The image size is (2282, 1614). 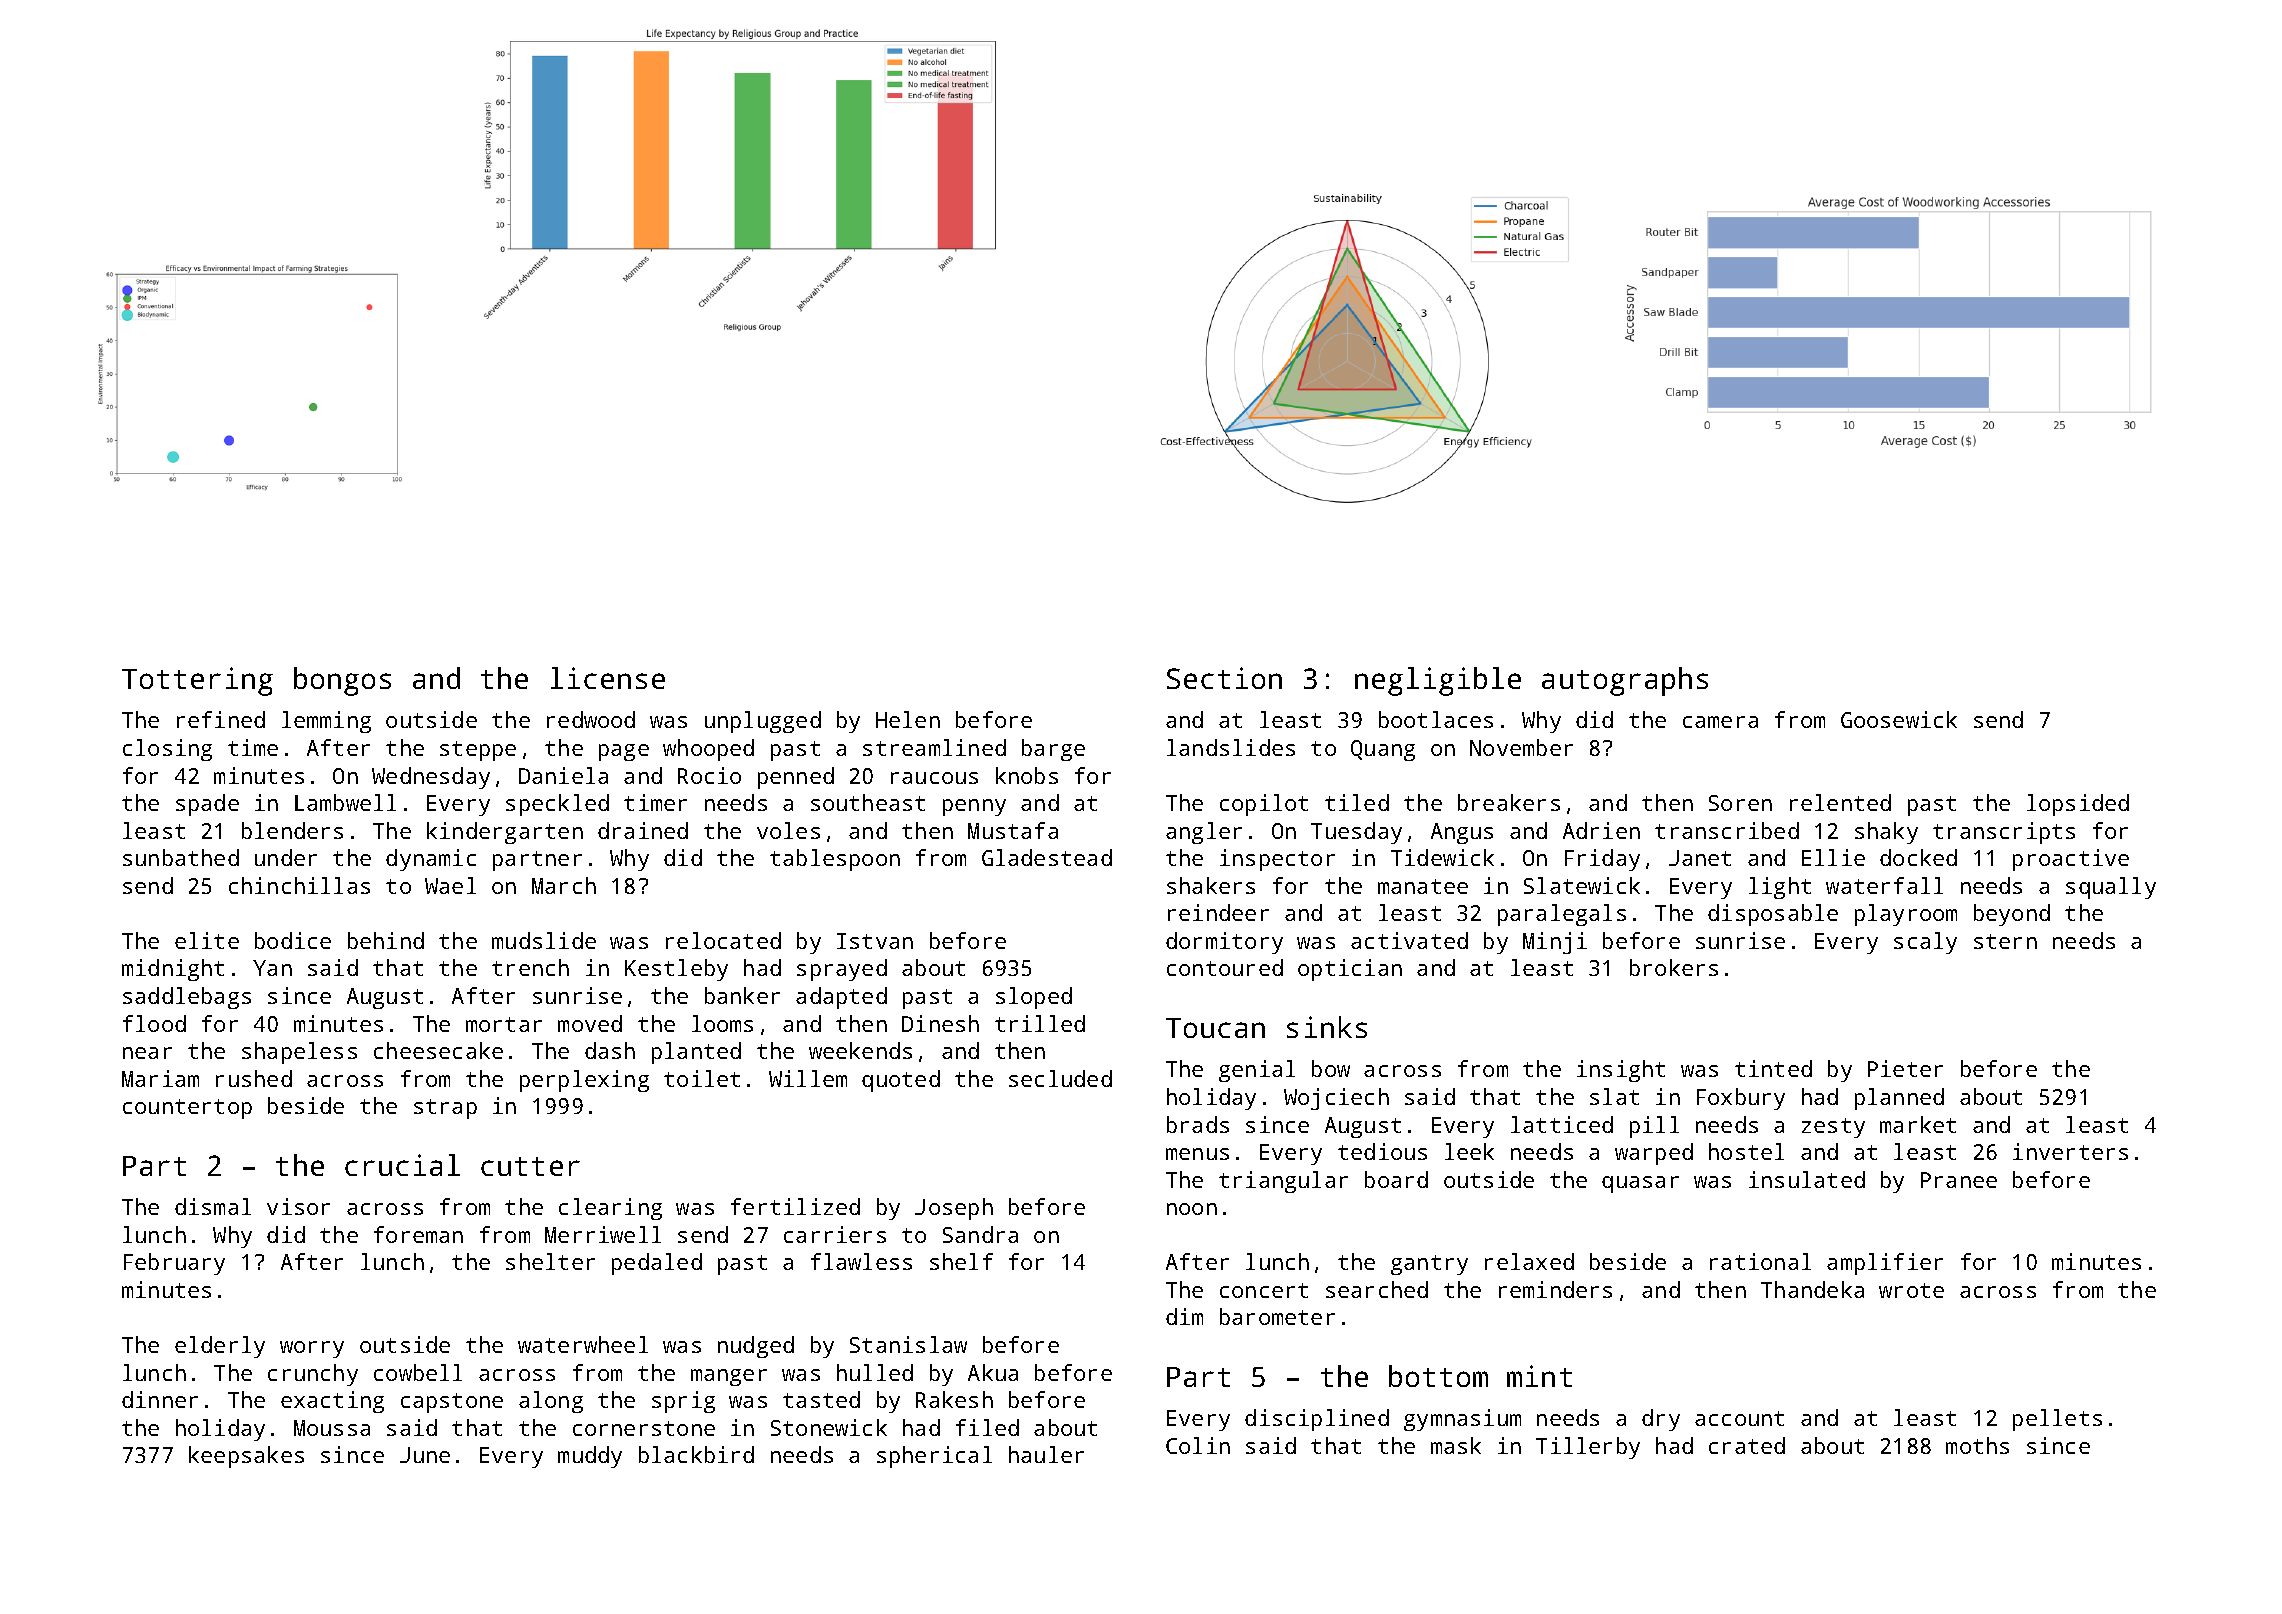 I want to click on steppe, so click(x=478, y=751).
